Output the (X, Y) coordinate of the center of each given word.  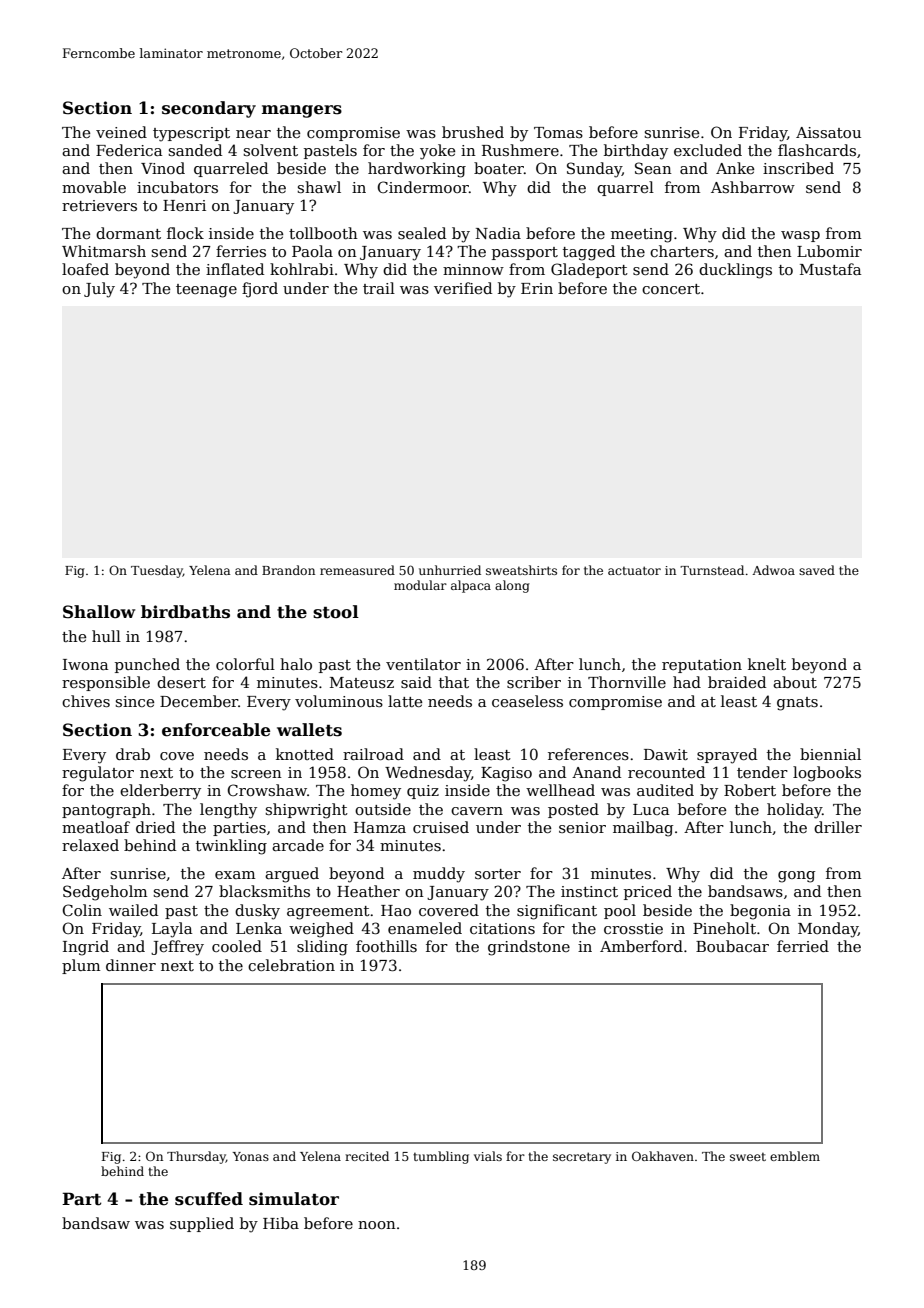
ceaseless (527, 701)
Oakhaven (663, 1156)
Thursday (196, 1157)
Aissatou (828, 132)
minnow (473, 269)
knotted (305, 754)
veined (121, 132)
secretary (582, 1158)
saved (817, 570)
